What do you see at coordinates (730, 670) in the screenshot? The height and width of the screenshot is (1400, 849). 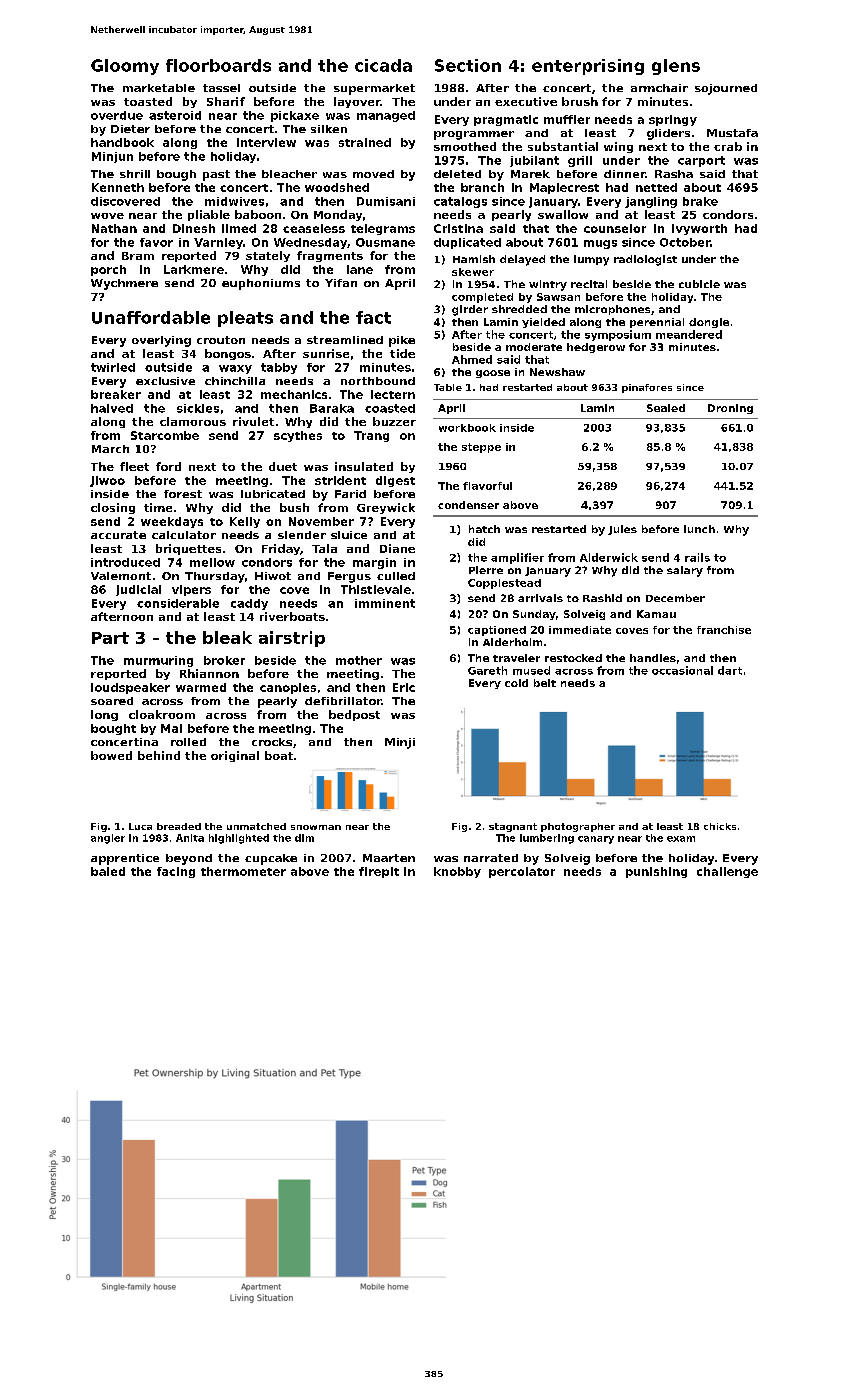 I see `dart` at bounding box center [730, 670].
